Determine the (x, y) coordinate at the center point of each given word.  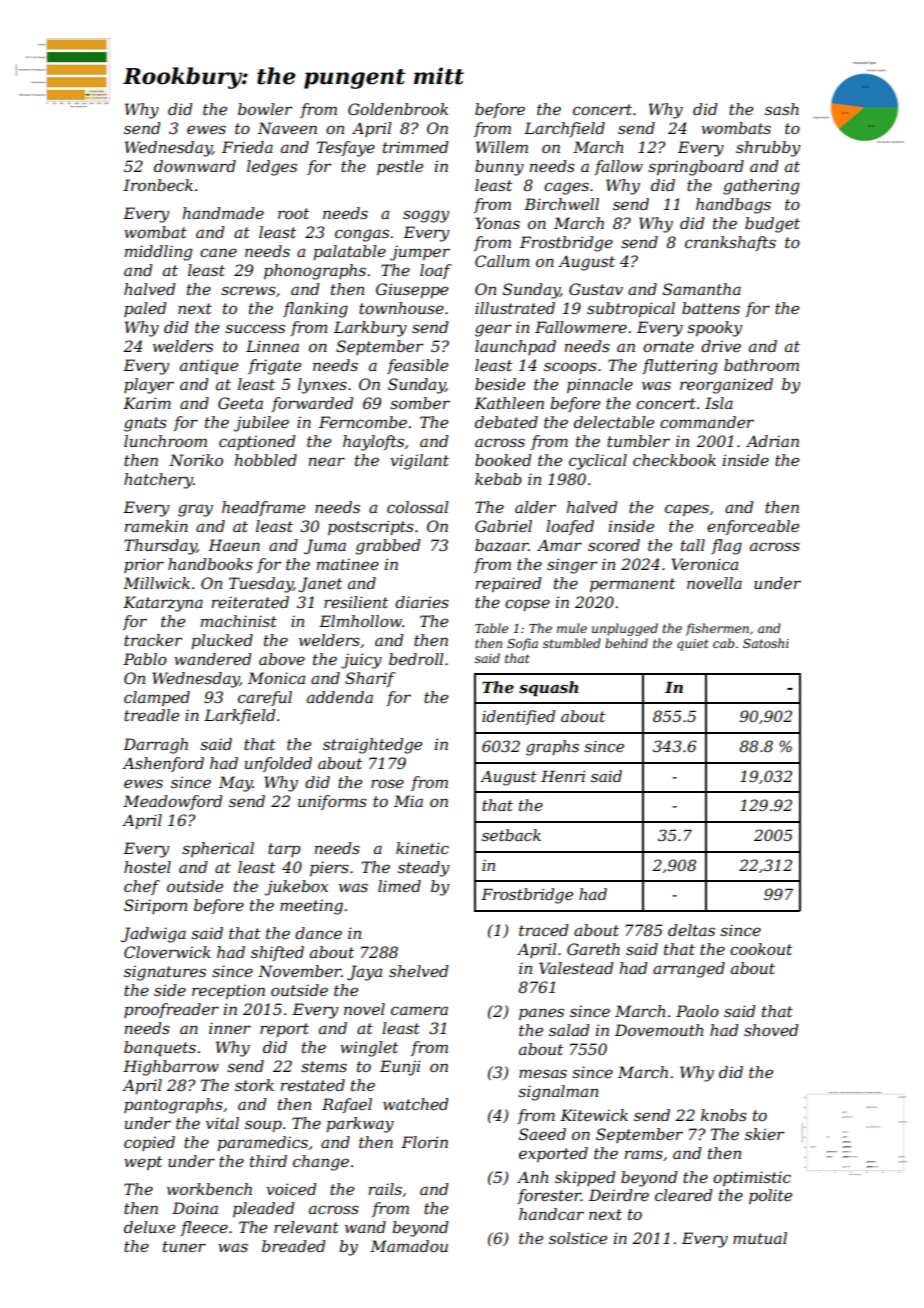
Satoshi (766, 643)
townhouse (401, 308)
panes (541, 1014)
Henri (563, 776)
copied (149, 1143)
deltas (691, 930)
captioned (257, 442)
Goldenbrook (398, 109)
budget (772, 225)
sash (782, 109)
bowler (265, 109)
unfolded (278, 764)
